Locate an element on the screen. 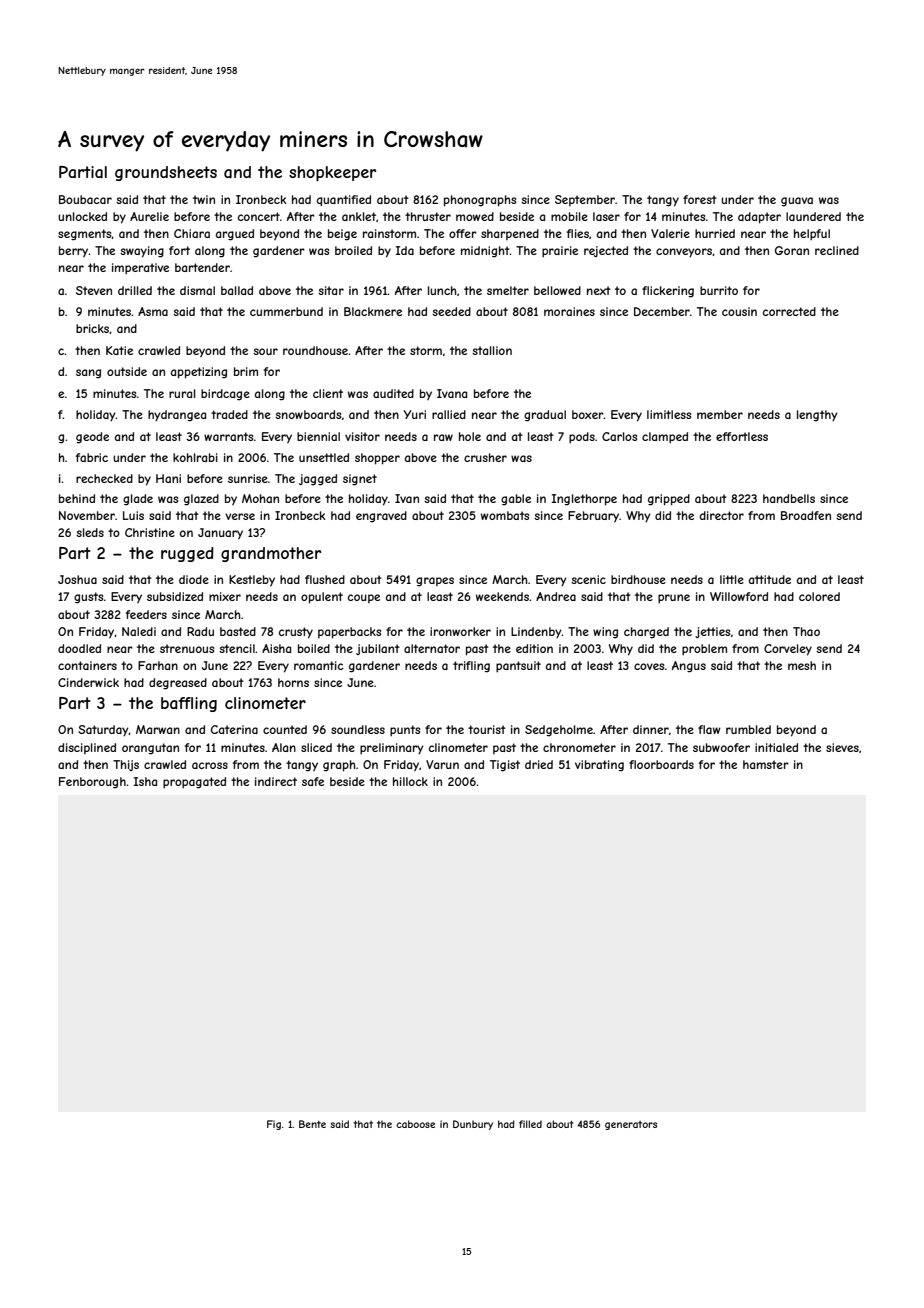  ballad is located at coordinates (237, 290).
